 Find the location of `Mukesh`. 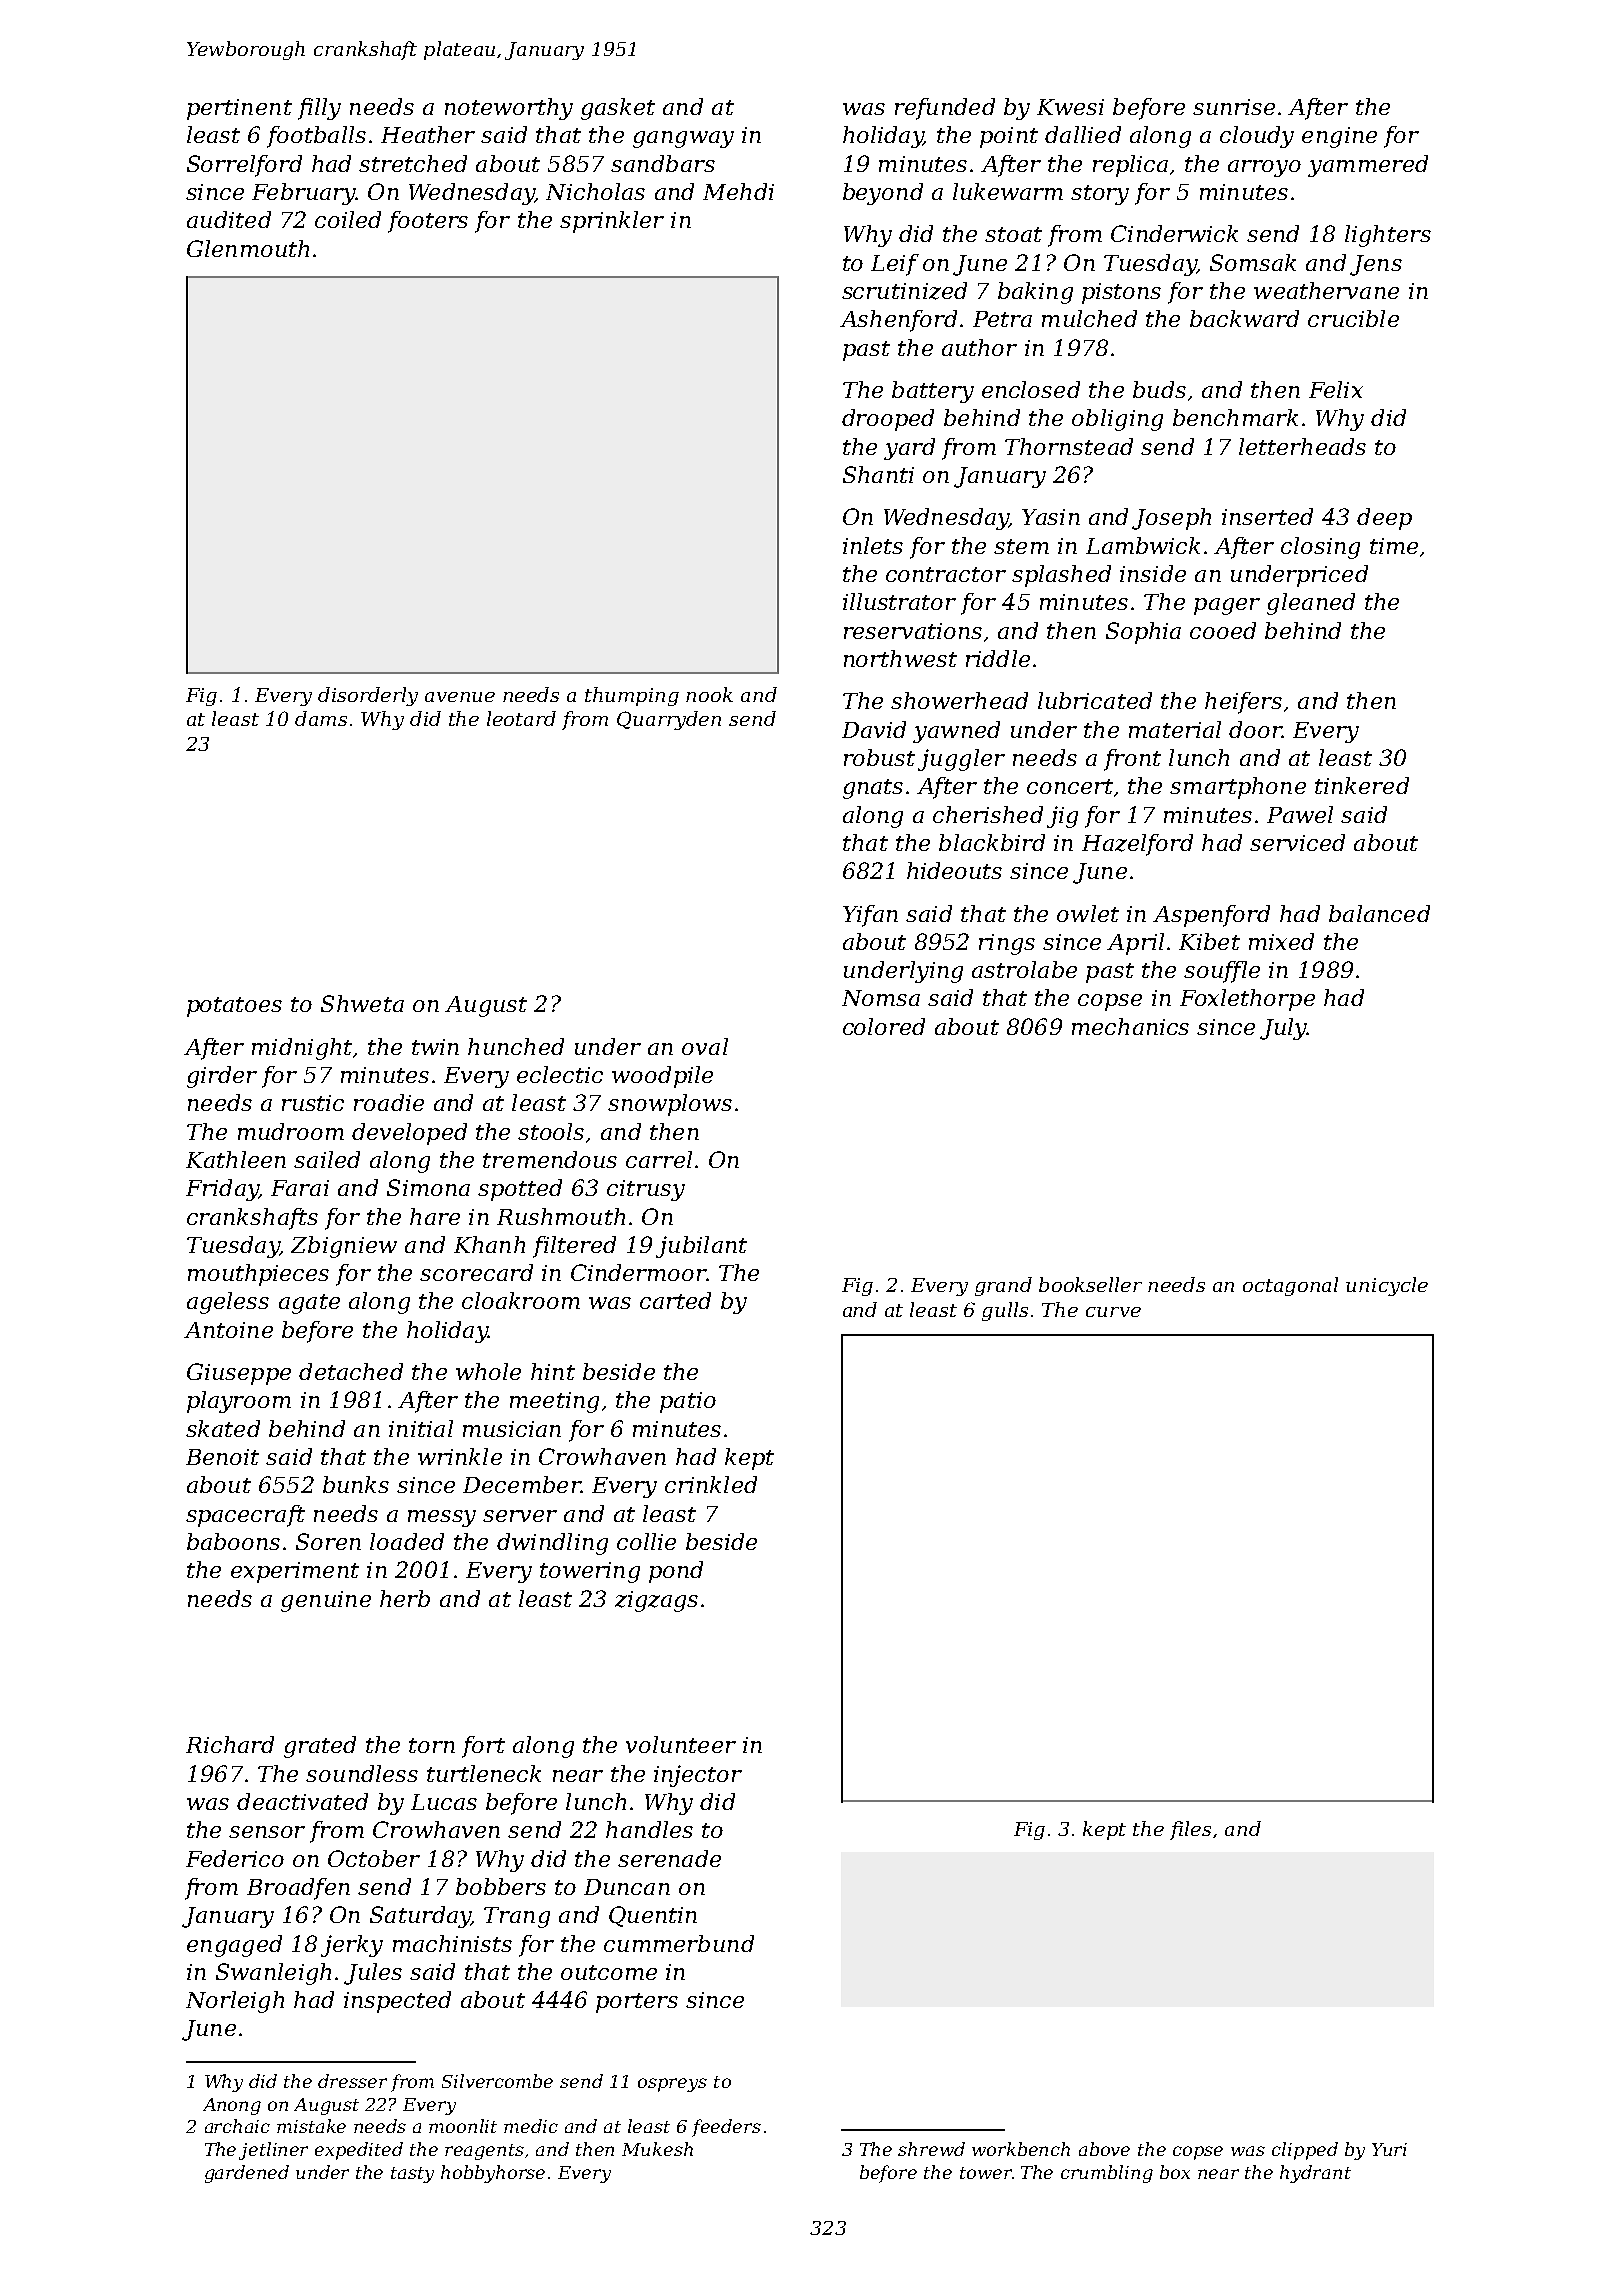

Mukesh is located at coordinates (657, 2149).
